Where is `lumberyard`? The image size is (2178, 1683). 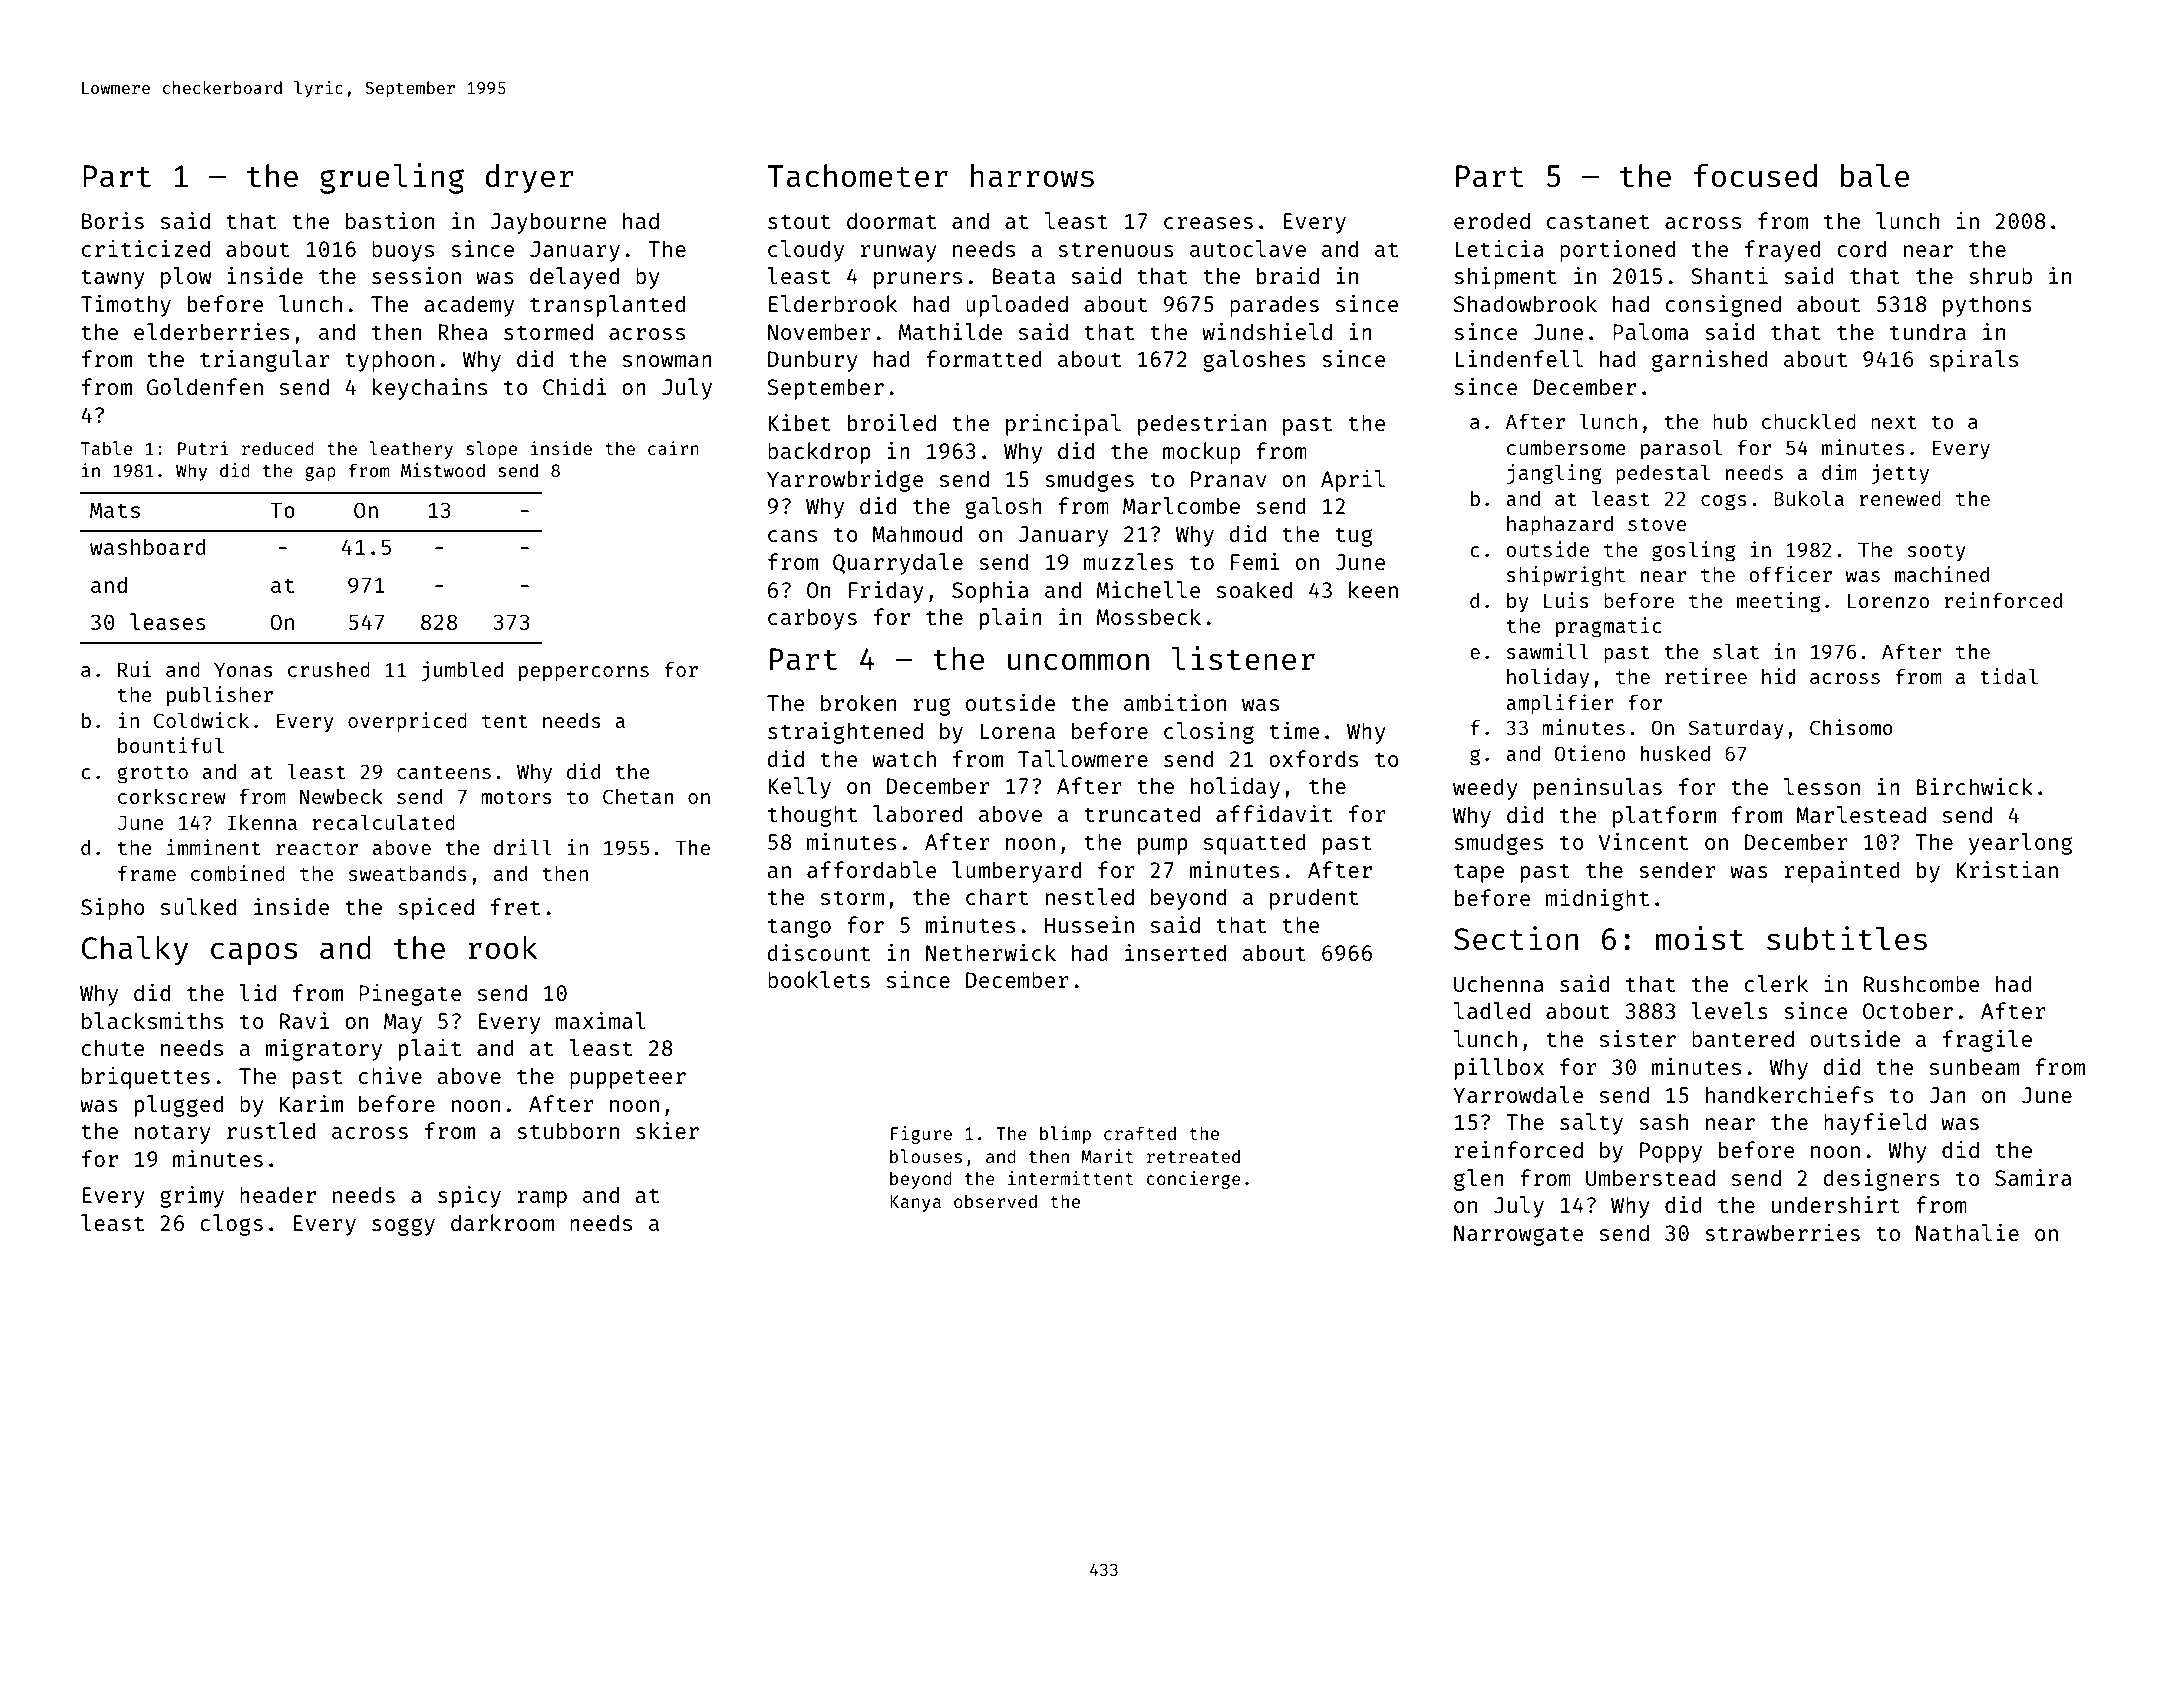 lumberyard is located at coordinates (1016, 872).
